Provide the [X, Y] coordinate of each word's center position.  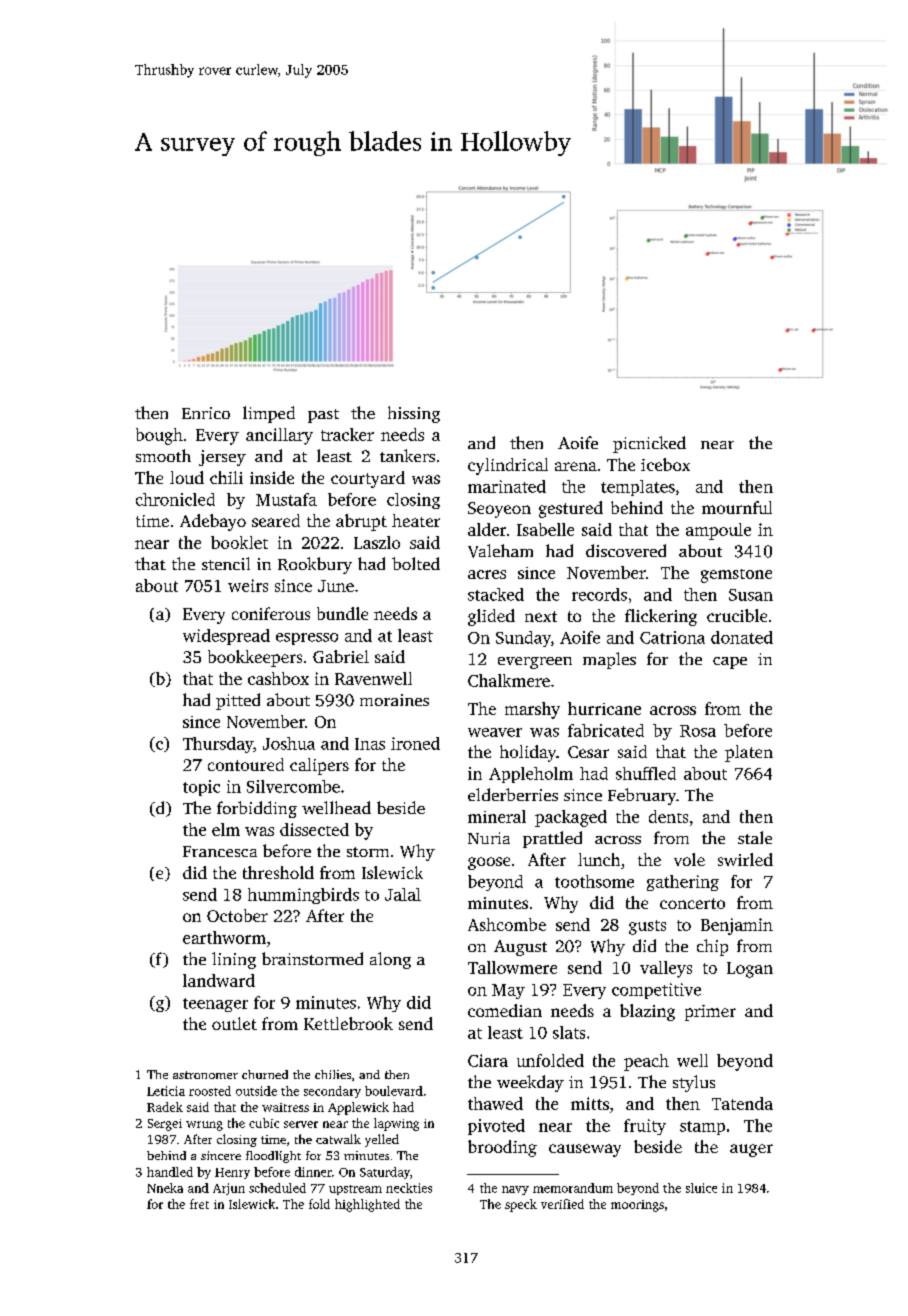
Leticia [166, 1091]
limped [269, 414]
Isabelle [545, 529]
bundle [342, 613]
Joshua [289, 743]
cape [730, 663]
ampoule [718, 531]
